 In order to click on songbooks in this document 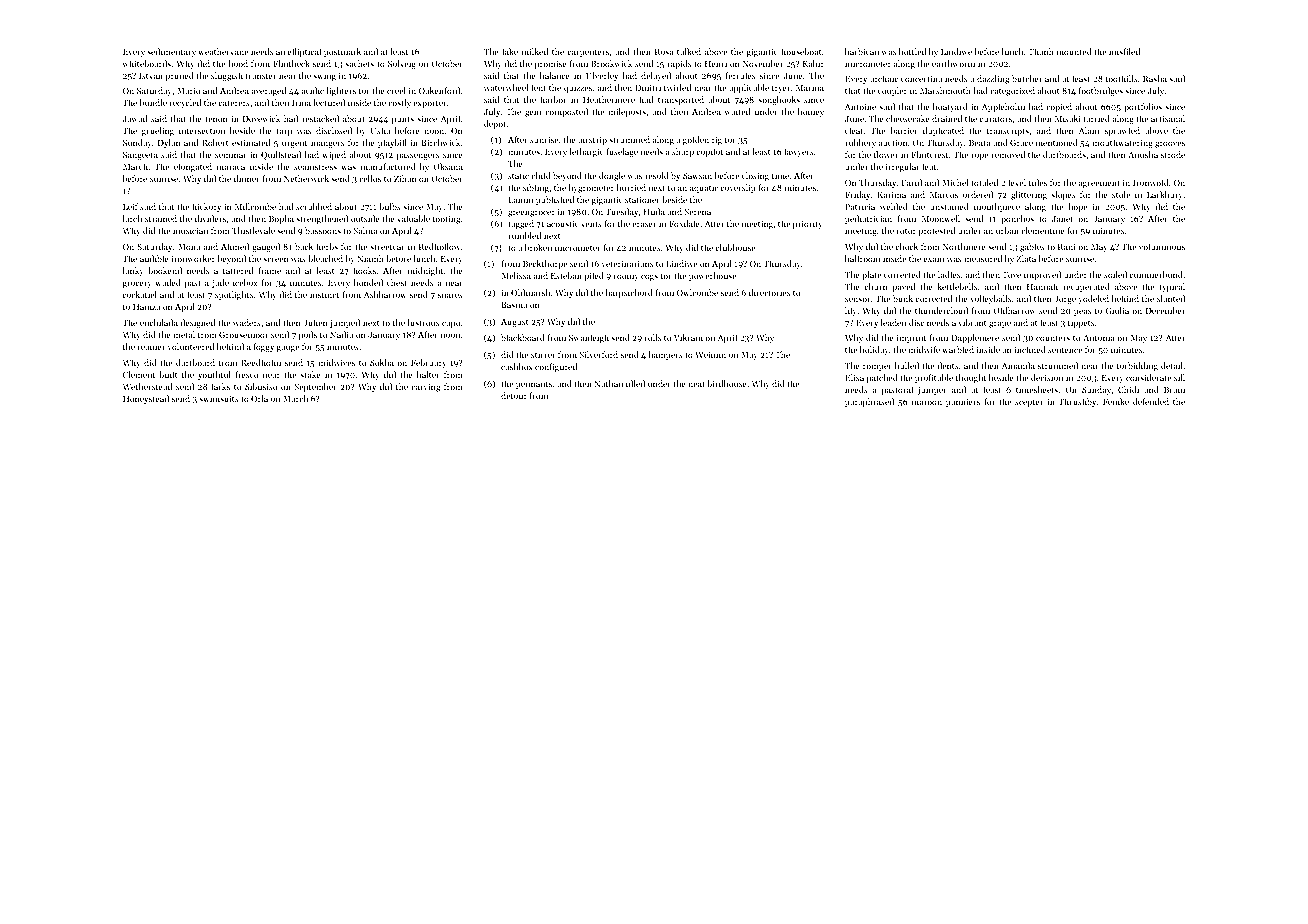, I will do `click(779, 100)`.
